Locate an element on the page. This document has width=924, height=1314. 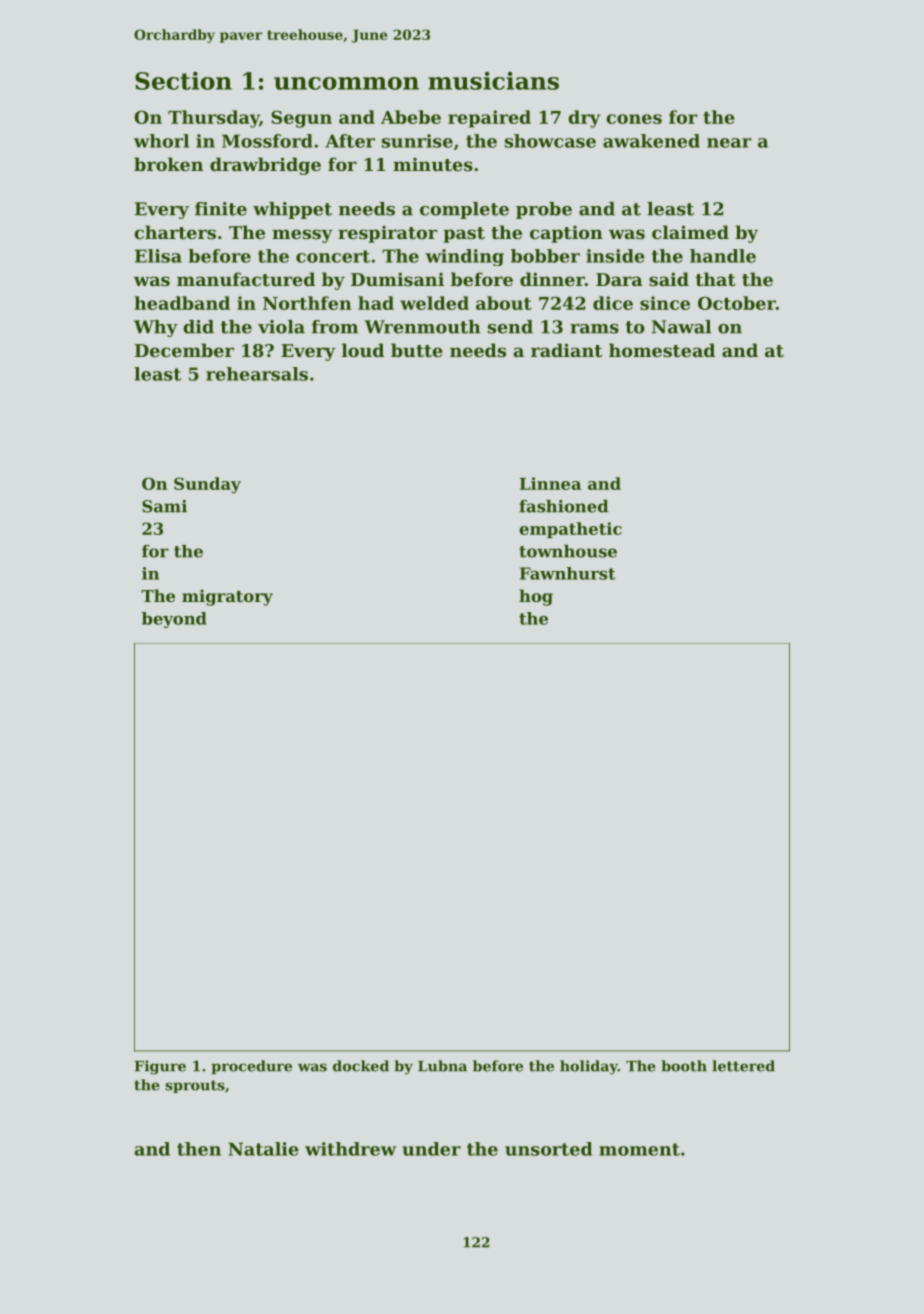
lettered is located at coordinates (743, 1066).
